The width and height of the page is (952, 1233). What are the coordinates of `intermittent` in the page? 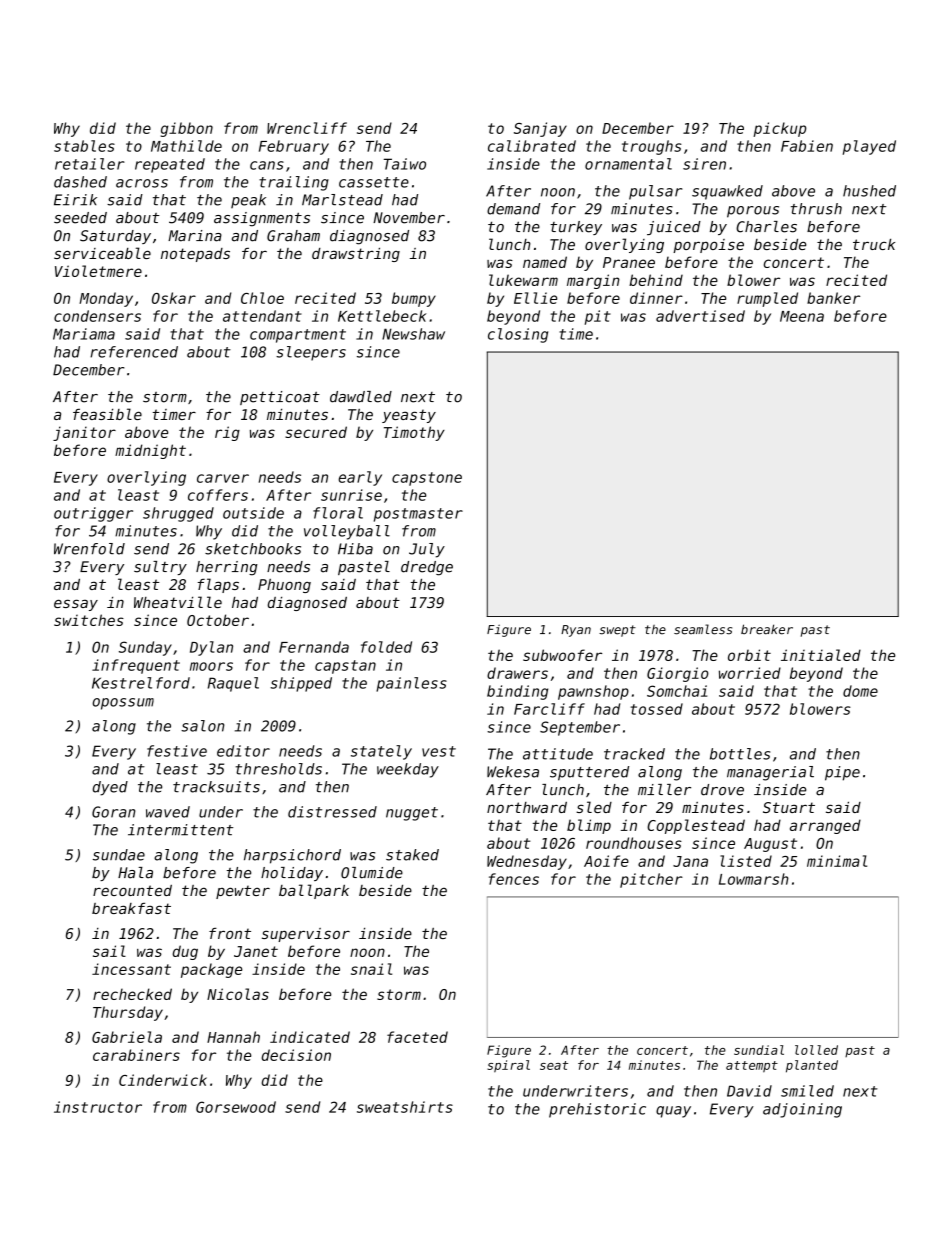 It's located at (180, 830).
